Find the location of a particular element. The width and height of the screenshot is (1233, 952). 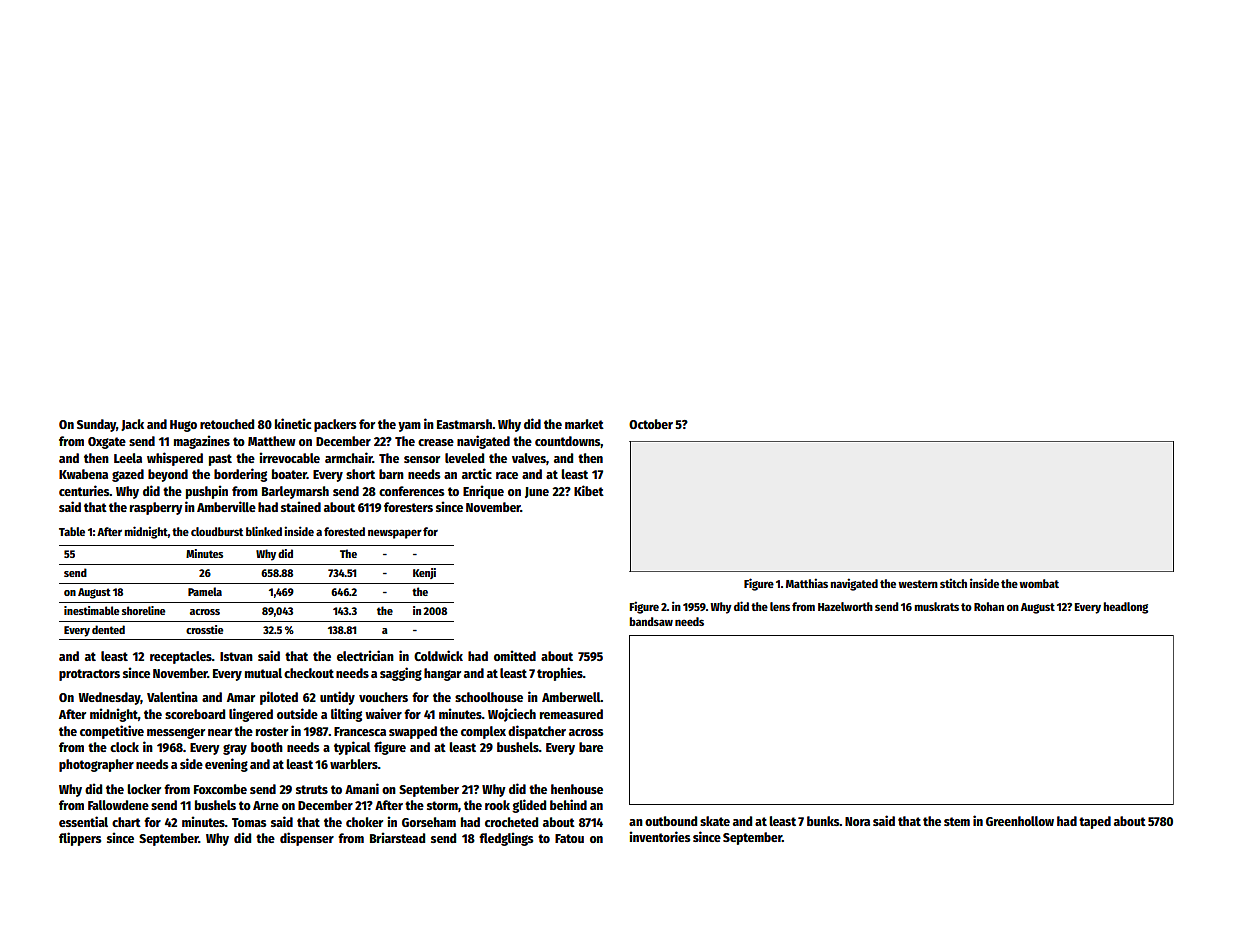

lens is located at coordinates (780, 606).
